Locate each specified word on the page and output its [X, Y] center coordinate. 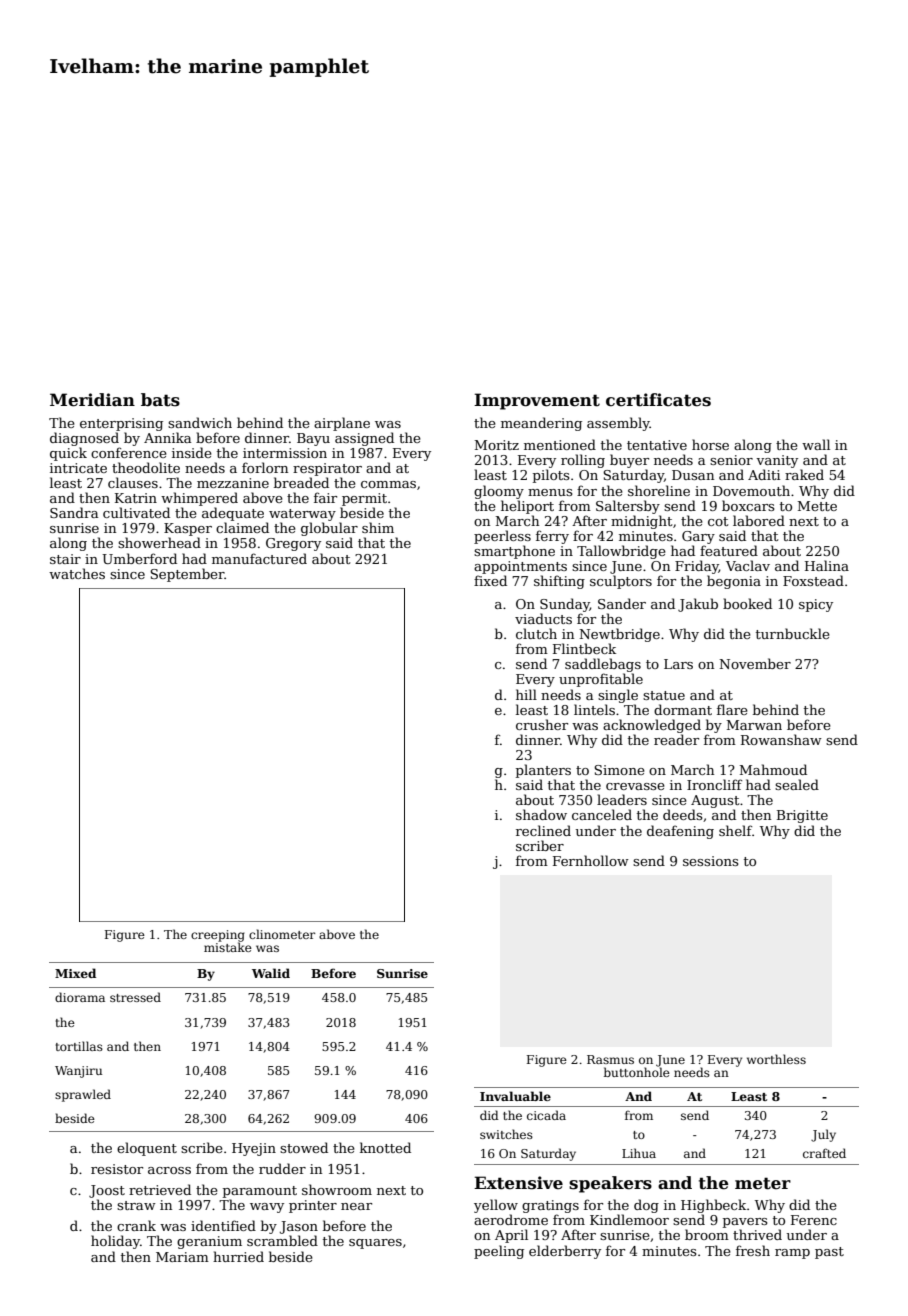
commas [388, 484]
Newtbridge [619, 635]
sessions [711, 861]
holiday [115, 1242]
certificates [658, 400]
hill [526, 694]
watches [77, 573]
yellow [496, 1206]
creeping [218, 936]
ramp [792, 1254]
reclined [543, 830]
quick [68, 454]
